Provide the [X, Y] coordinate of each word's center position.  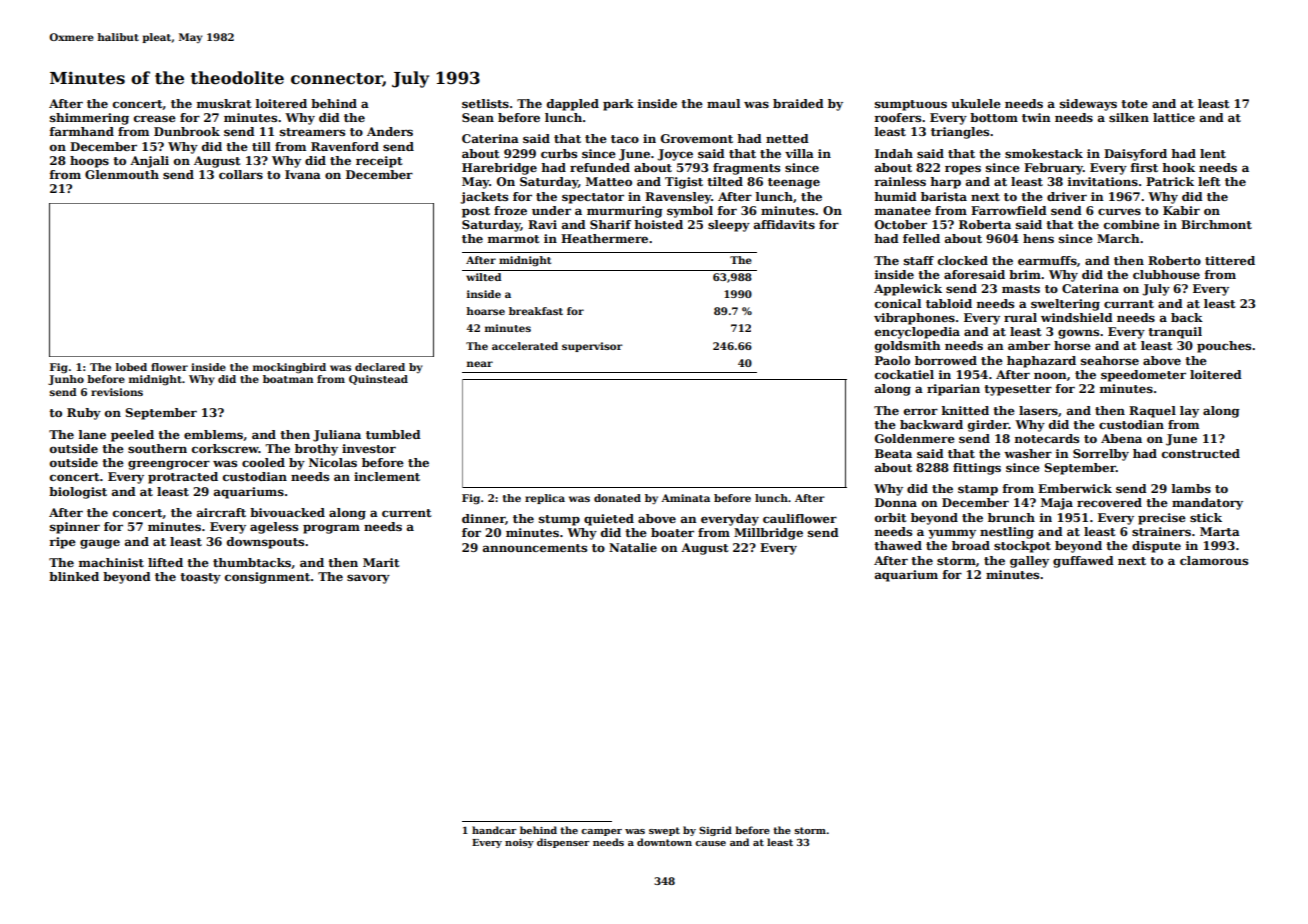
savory [368, 579]
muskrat [224, 103]
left [1209, 181]
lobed [131, 367]
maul [723, 103]
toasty [200, 578]
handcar [494, 830]
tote [1134, 104]
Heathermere [604, 238]
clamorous [1214, 560]
